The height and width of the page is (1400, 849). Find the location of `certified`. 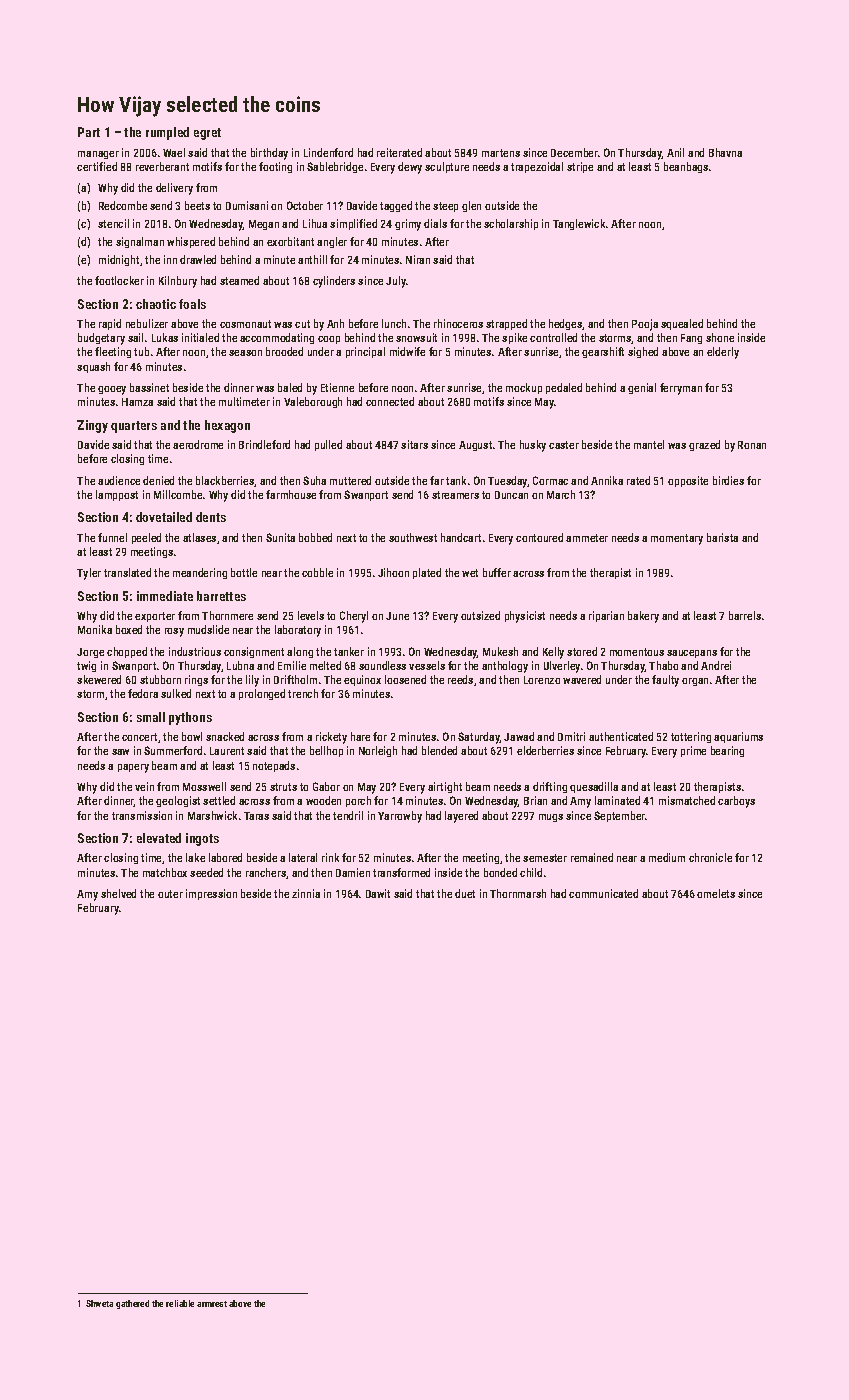

certified is located at coordinates (97, 166).
